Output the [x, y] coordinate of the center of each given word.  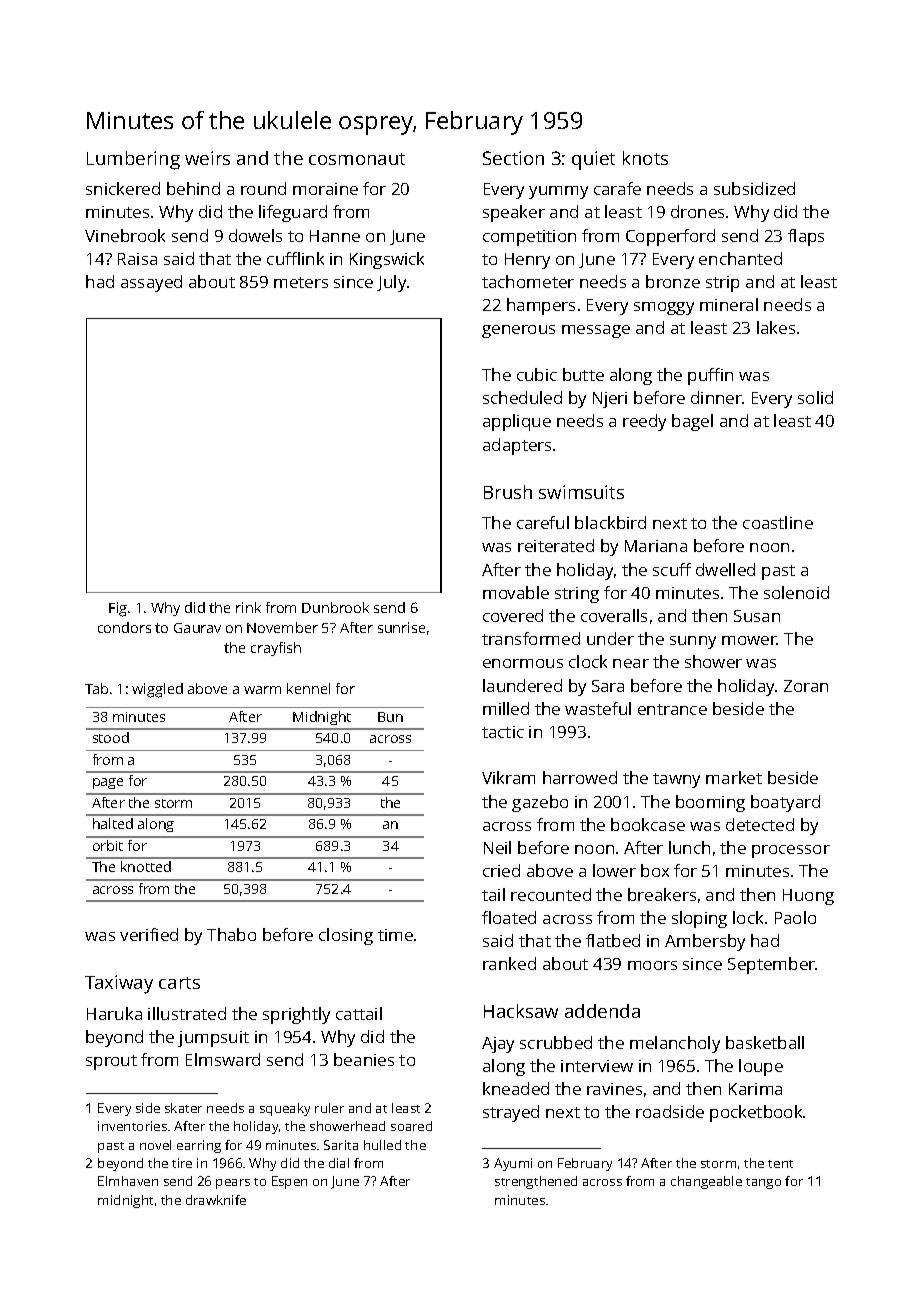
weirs [207, 158]
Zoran [806, 686]
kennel [308, 688]
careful [543, 522]
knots [645, 158]
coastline [778, 522]
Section [513, 158]
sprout [111, 1062]
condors [124, 627]
